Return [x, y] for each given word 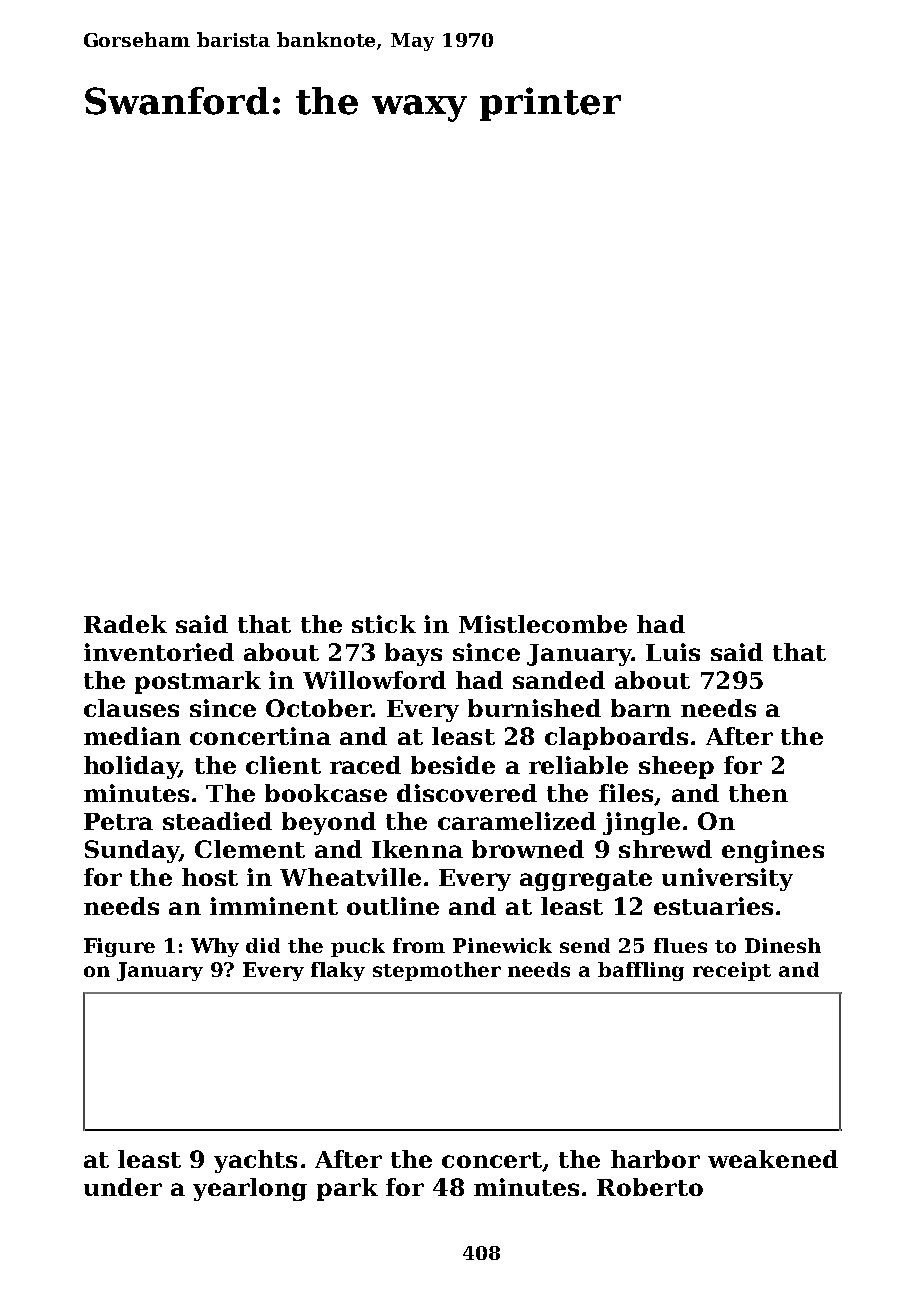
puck [358, 947]
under [123, 1187]
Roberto [650, 1187]
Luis [673, 652]
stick [384, 624]
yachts [255, 1161]
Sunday [132, 851]
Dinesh [783, 945]
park [347, 1189]
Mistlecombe [543, 624]
